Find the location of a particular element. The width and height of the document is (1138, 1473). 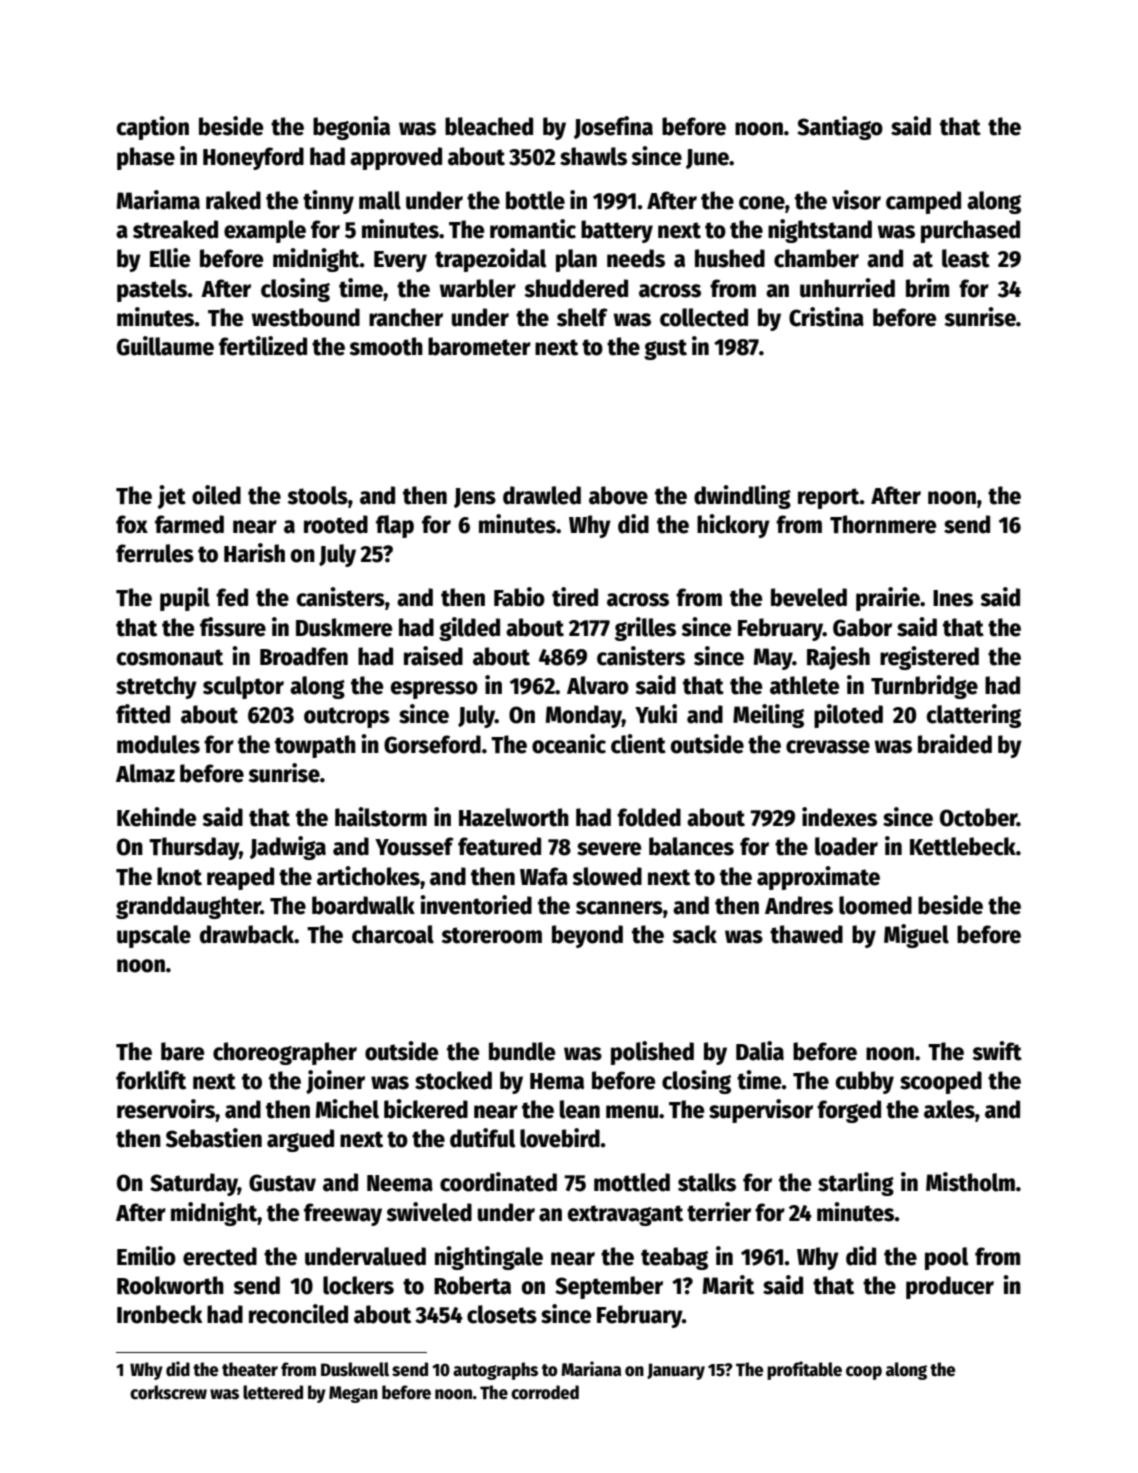

above is located at coordinates (618, 495).
